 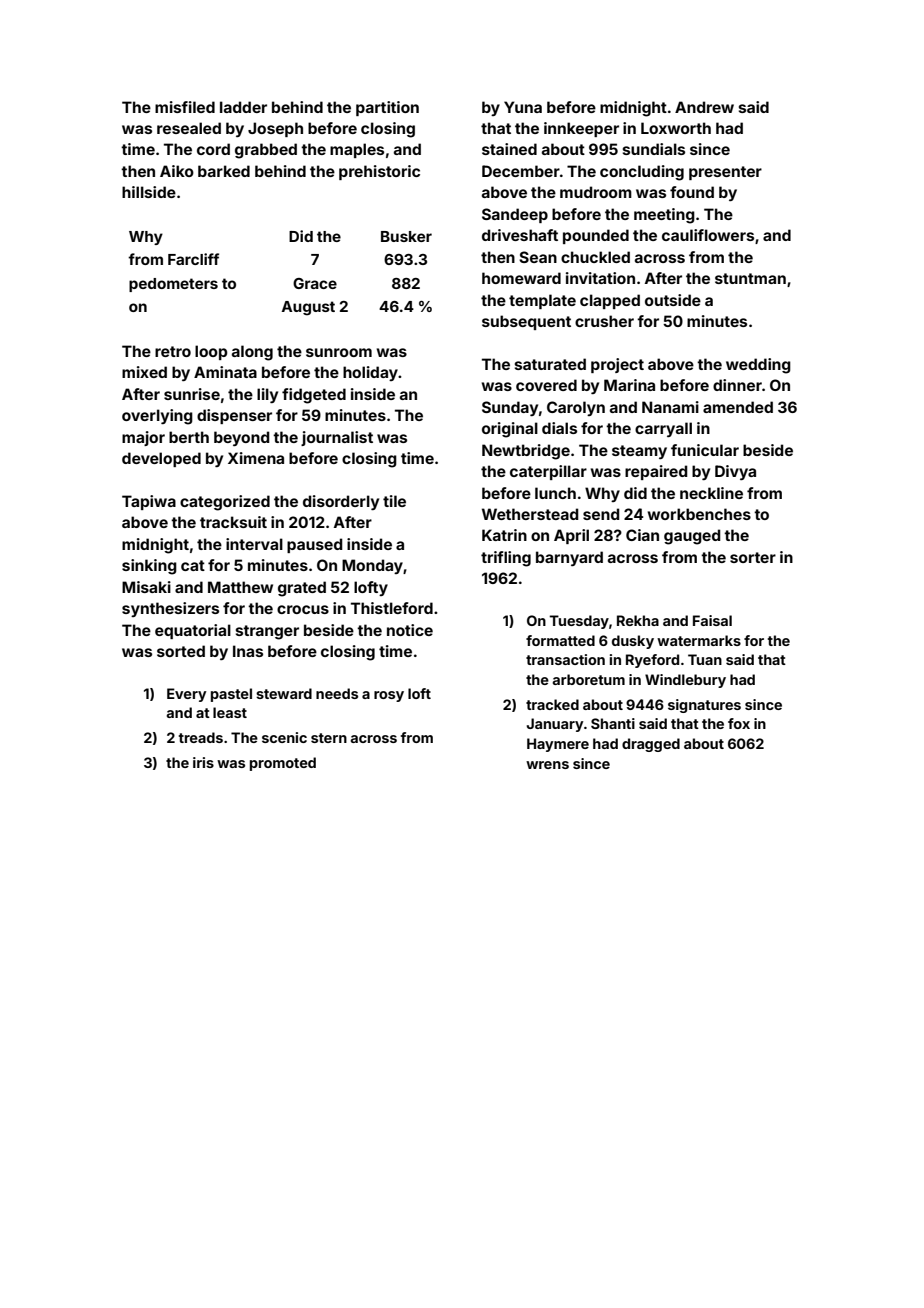 I want to click on wrens, so click(x=547, y=765).
